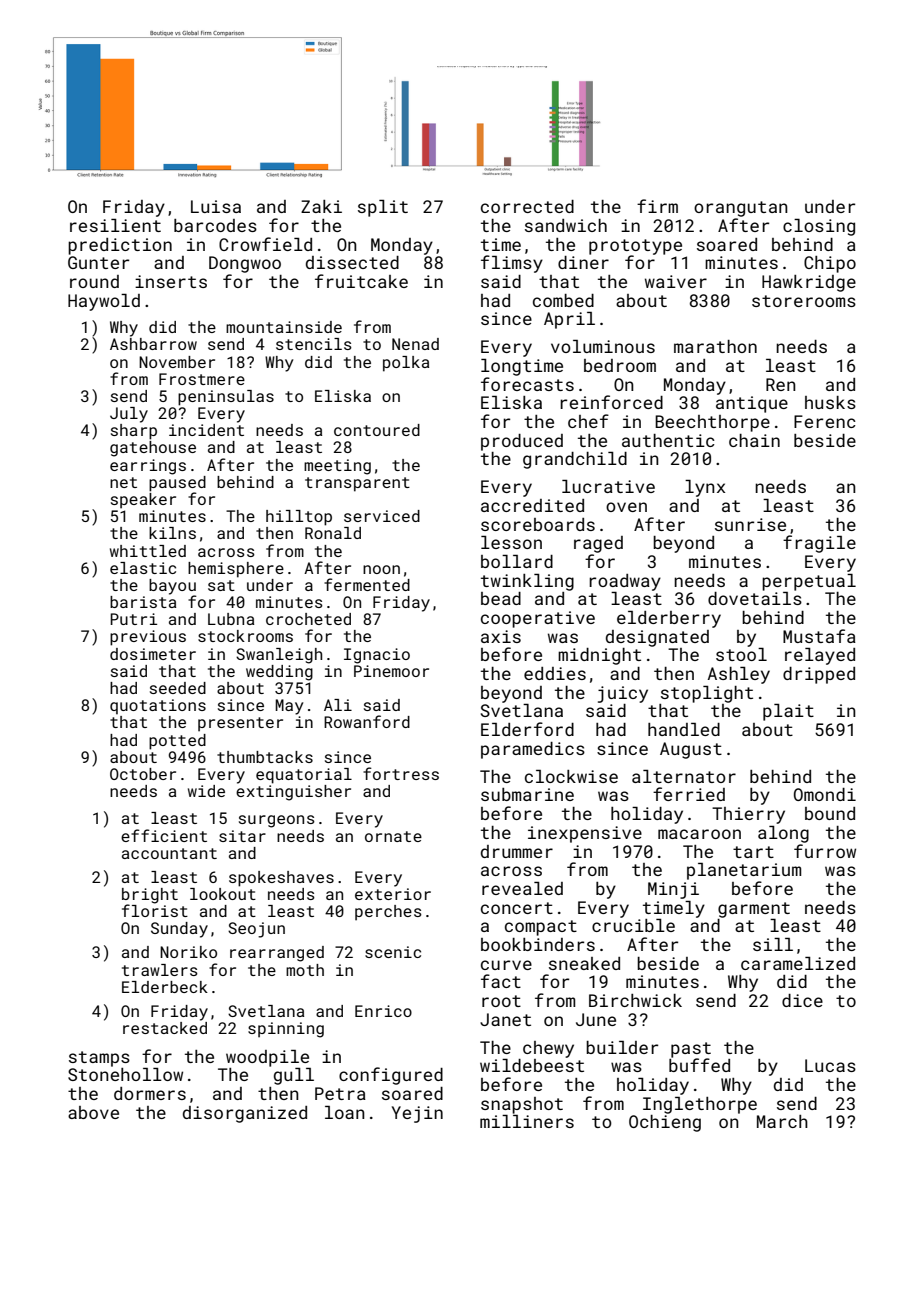 This document has width=924, height=1311. I want to click on transparent, so click(357, 484).
